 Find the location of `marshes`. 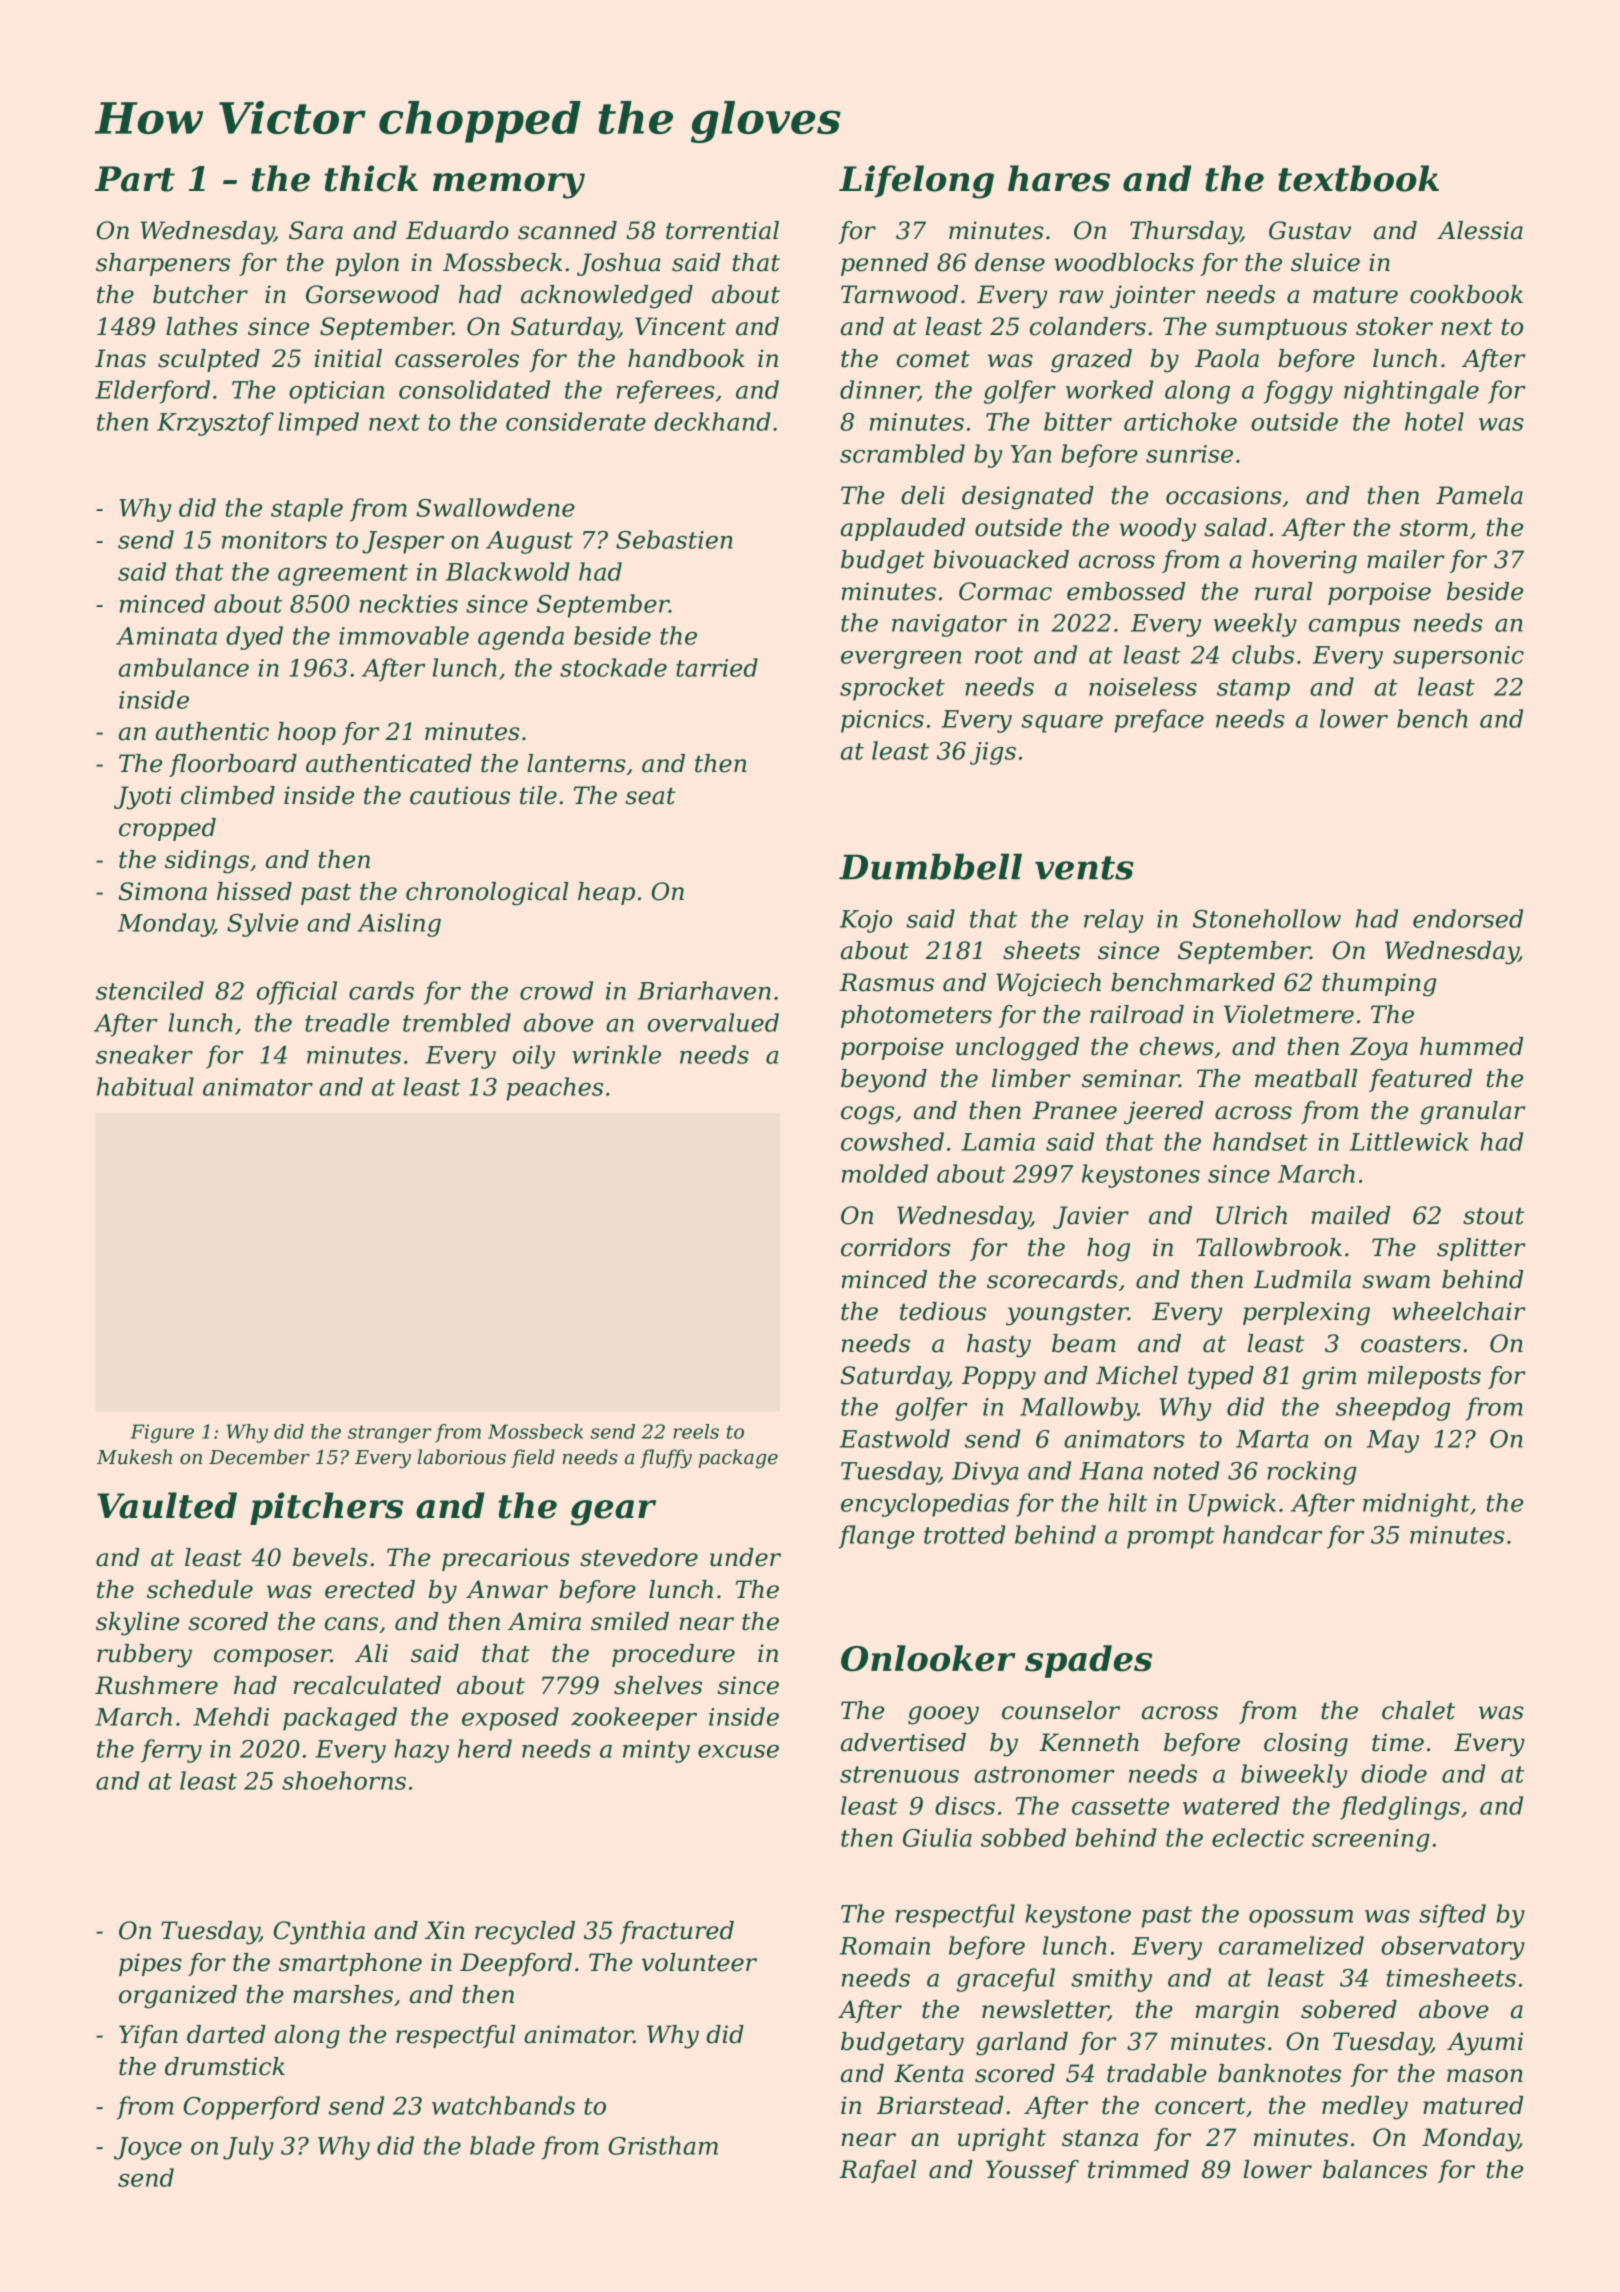

marshes is located at coordinates (343, 1994).
